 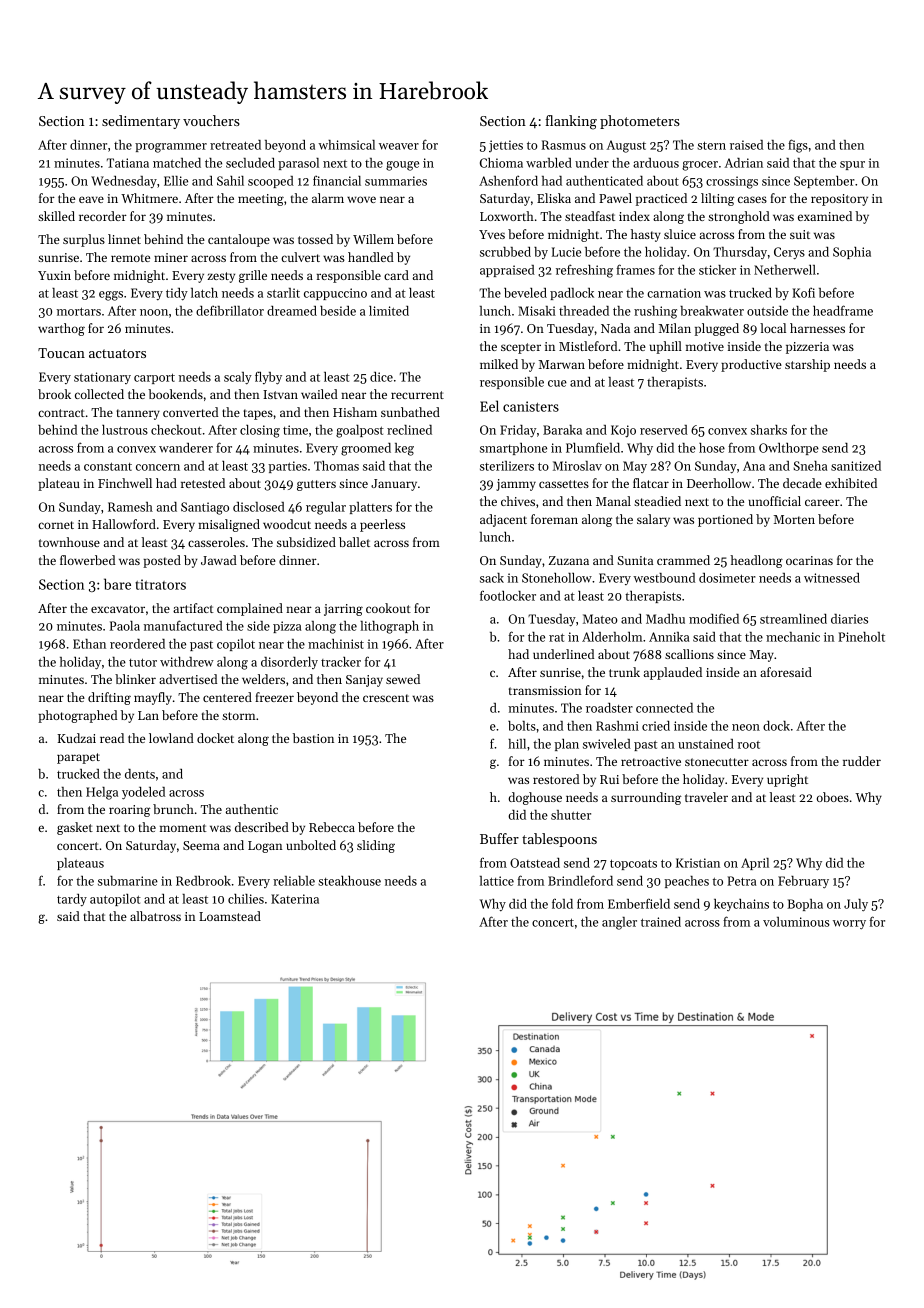 I want to click on limited, so click(x=389, y=311).
